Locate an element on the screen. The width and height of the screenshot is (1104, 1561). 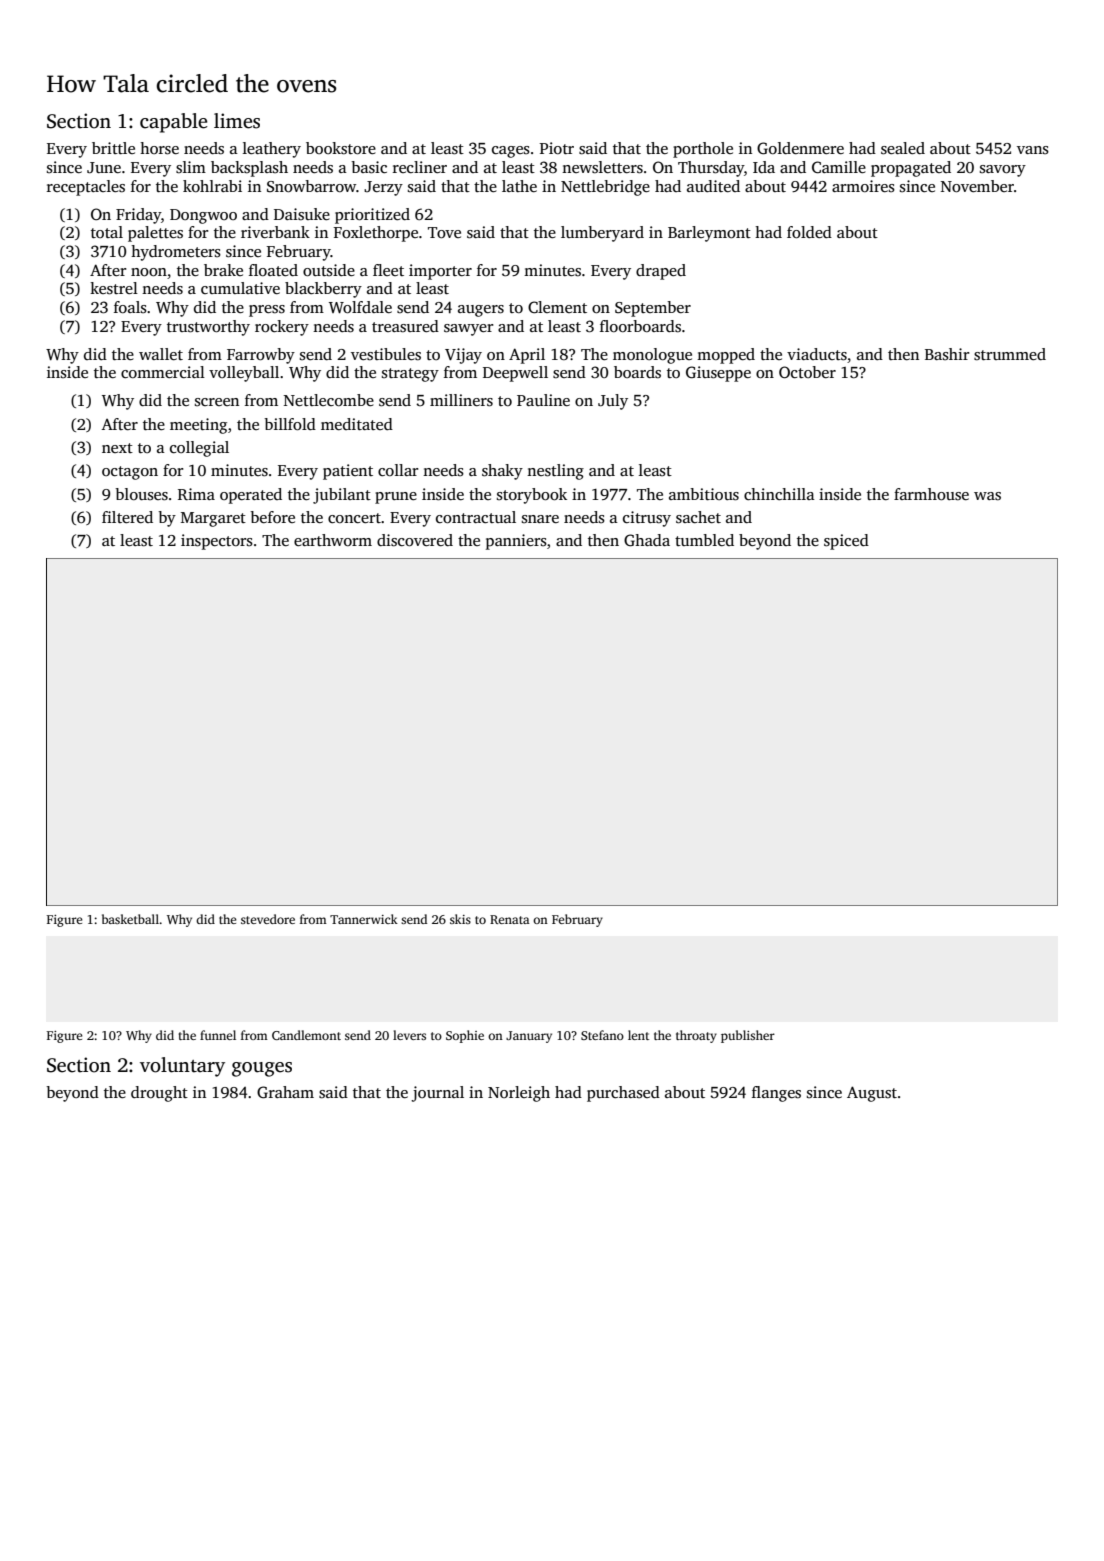
earthworm is located at coordinates (333, 540).
